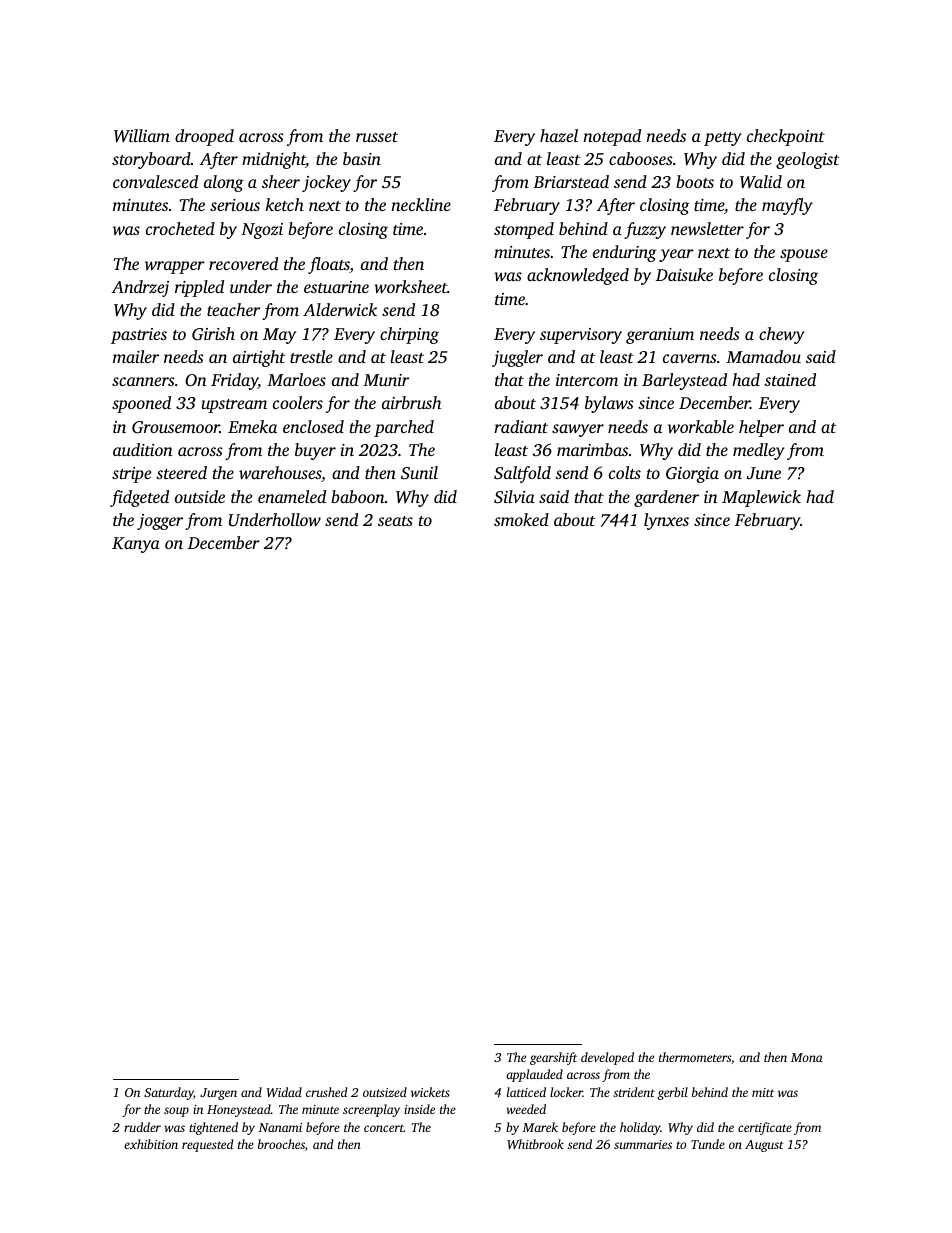 This page has width=952, height=1233. I want to click on stomped, so click(524, 230).
